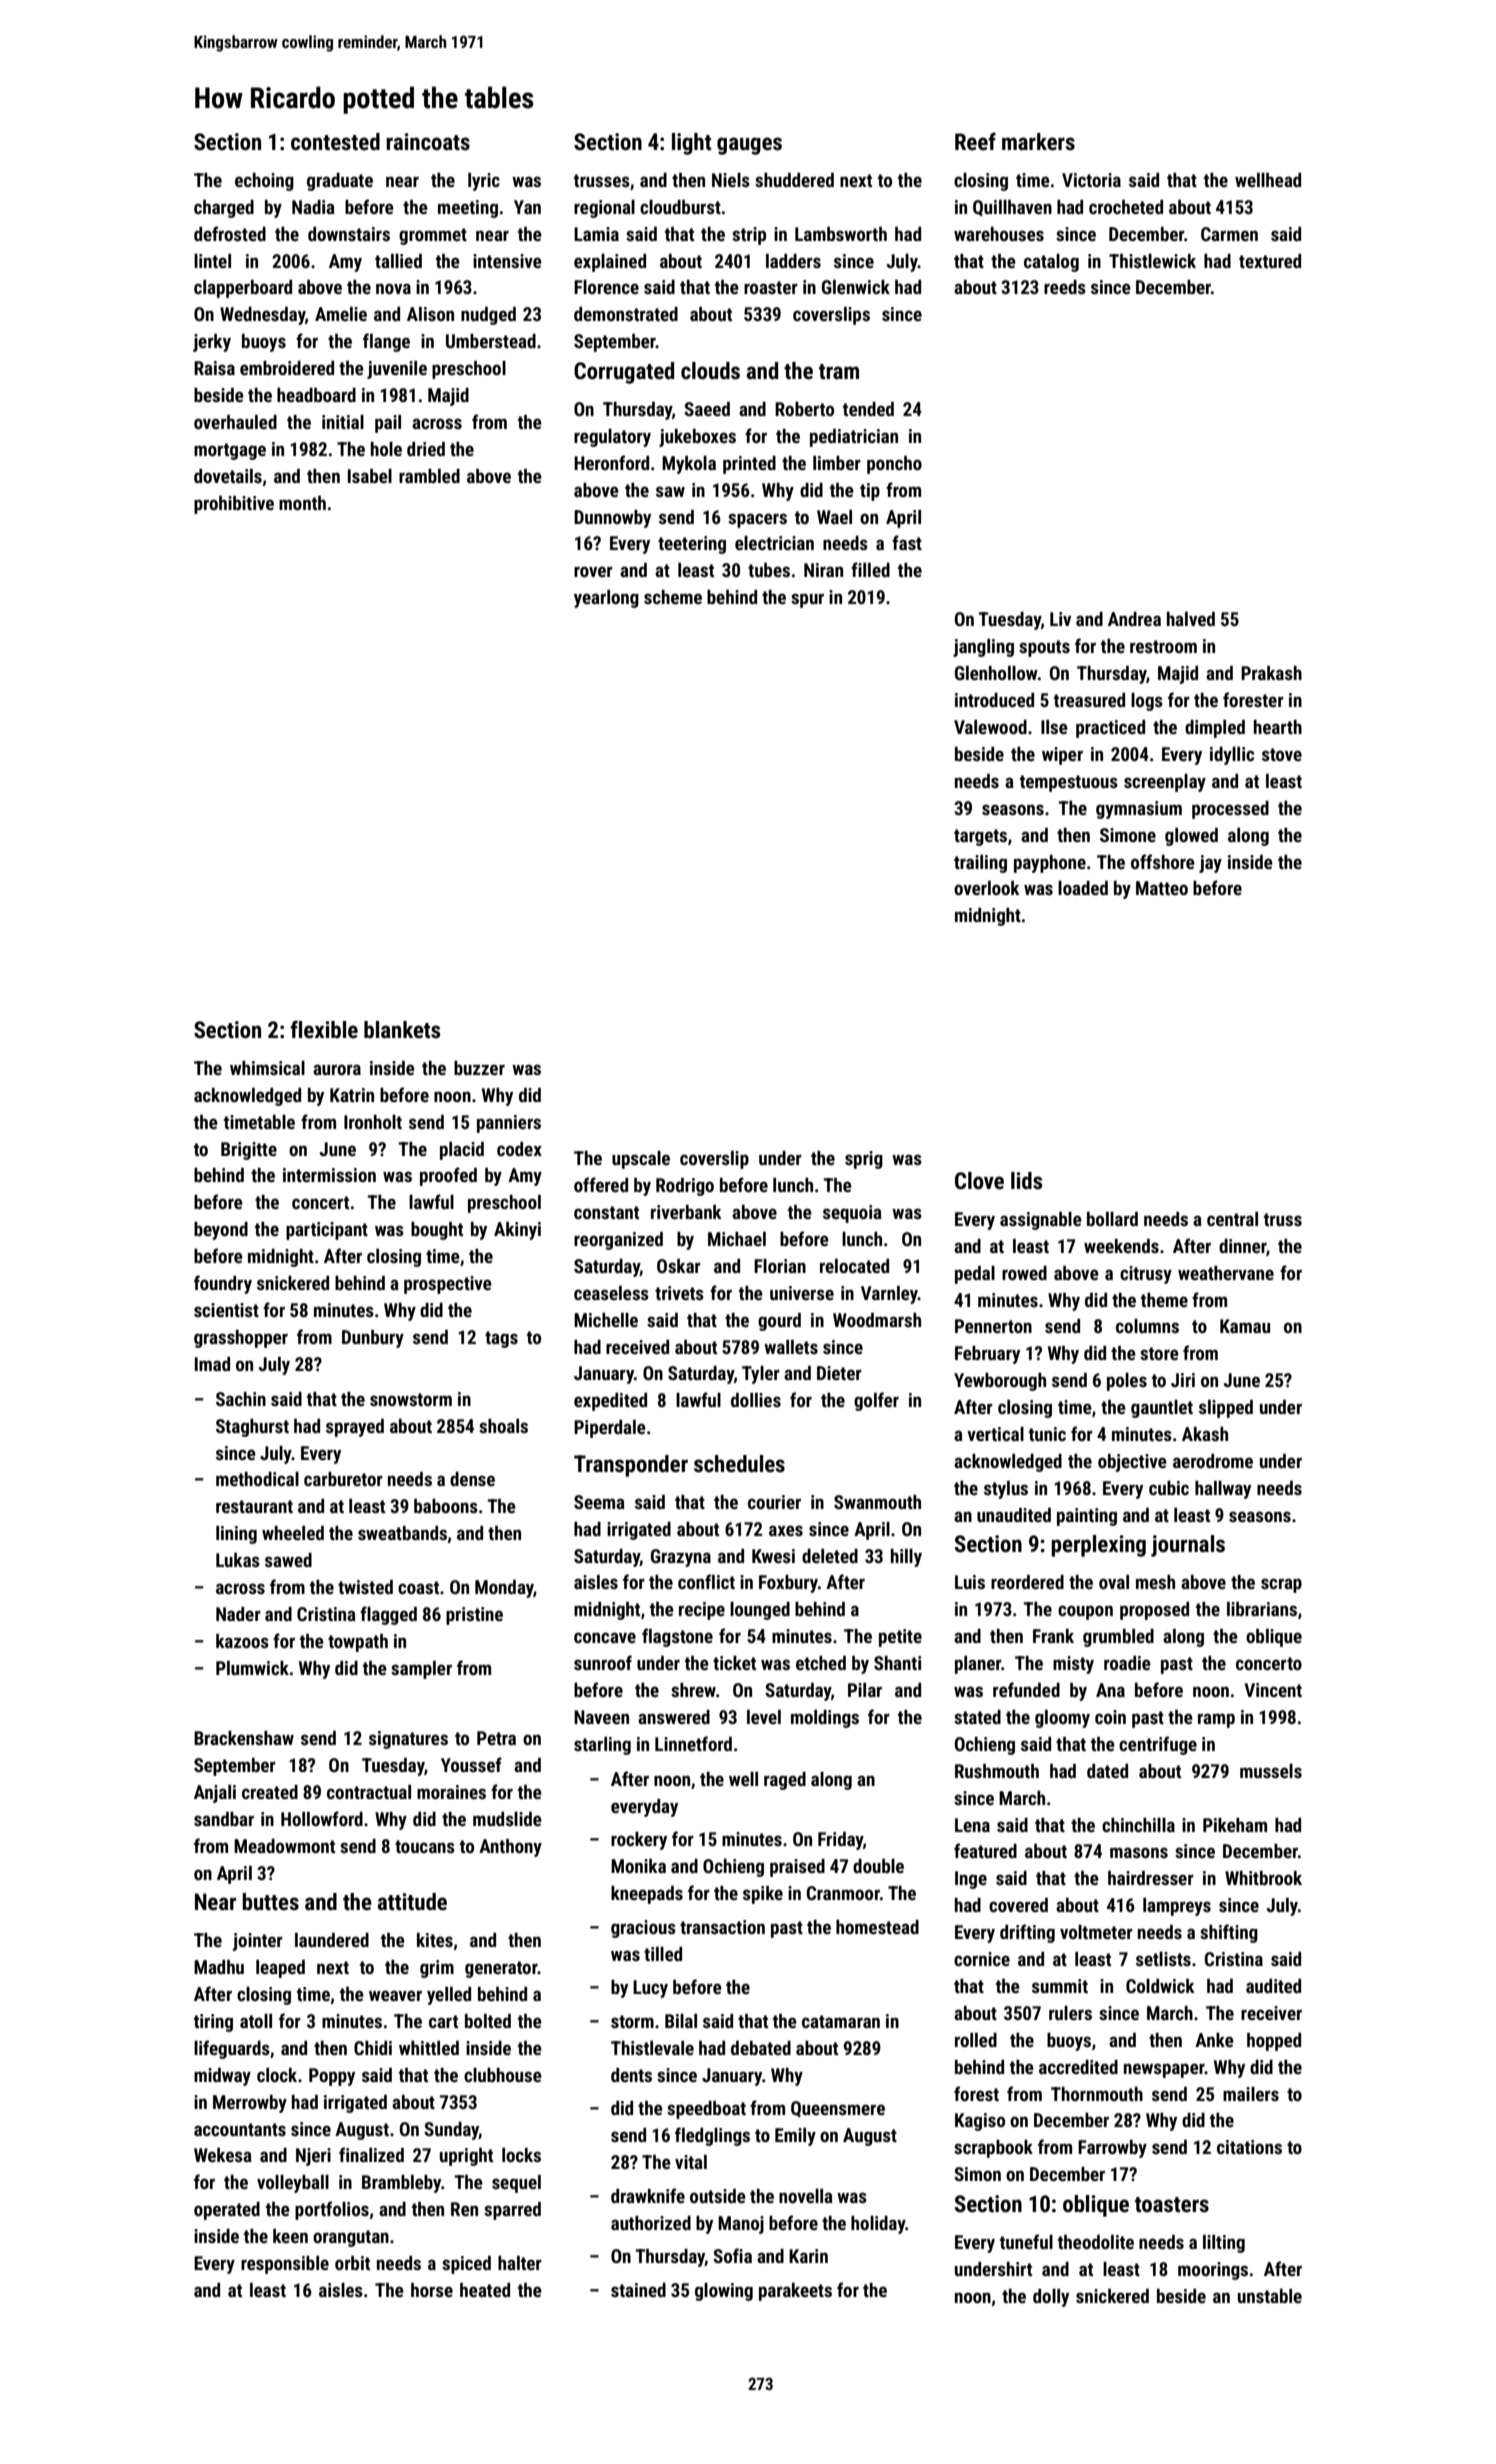  I want to click on jay, so click(1210, 864).
